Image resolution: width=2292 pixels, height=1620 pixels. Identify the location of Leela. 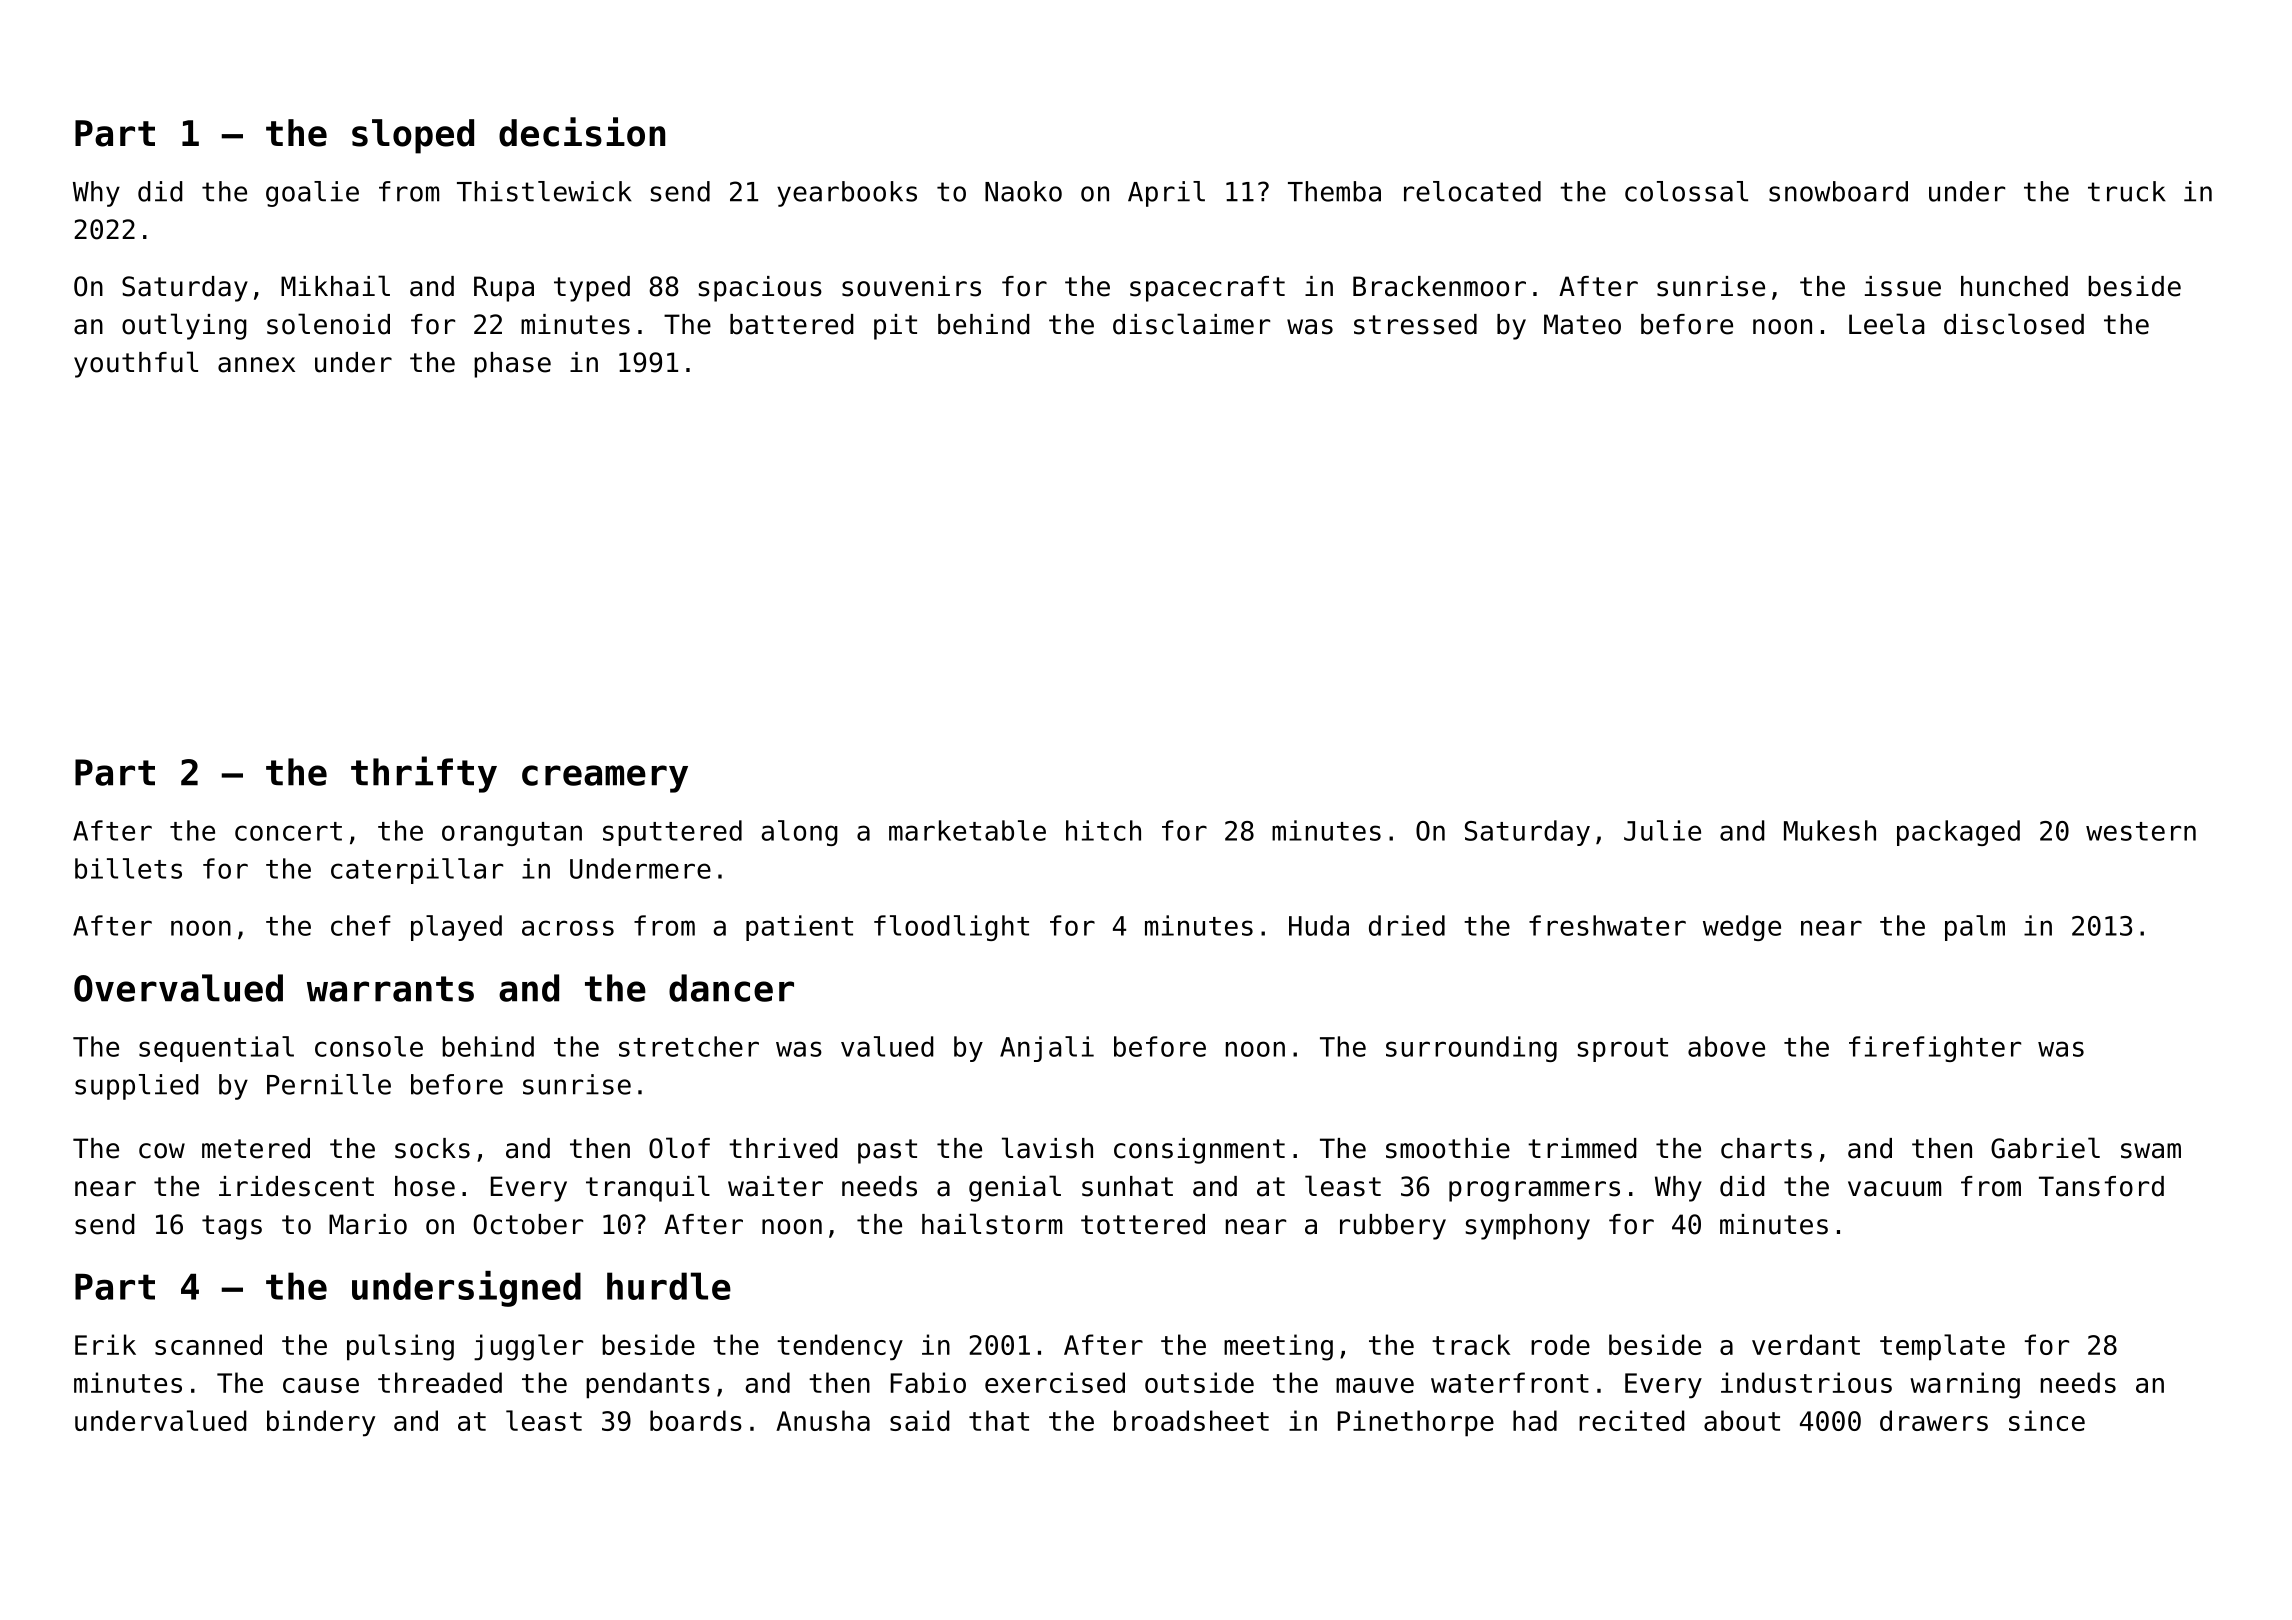
(1886, 324).
